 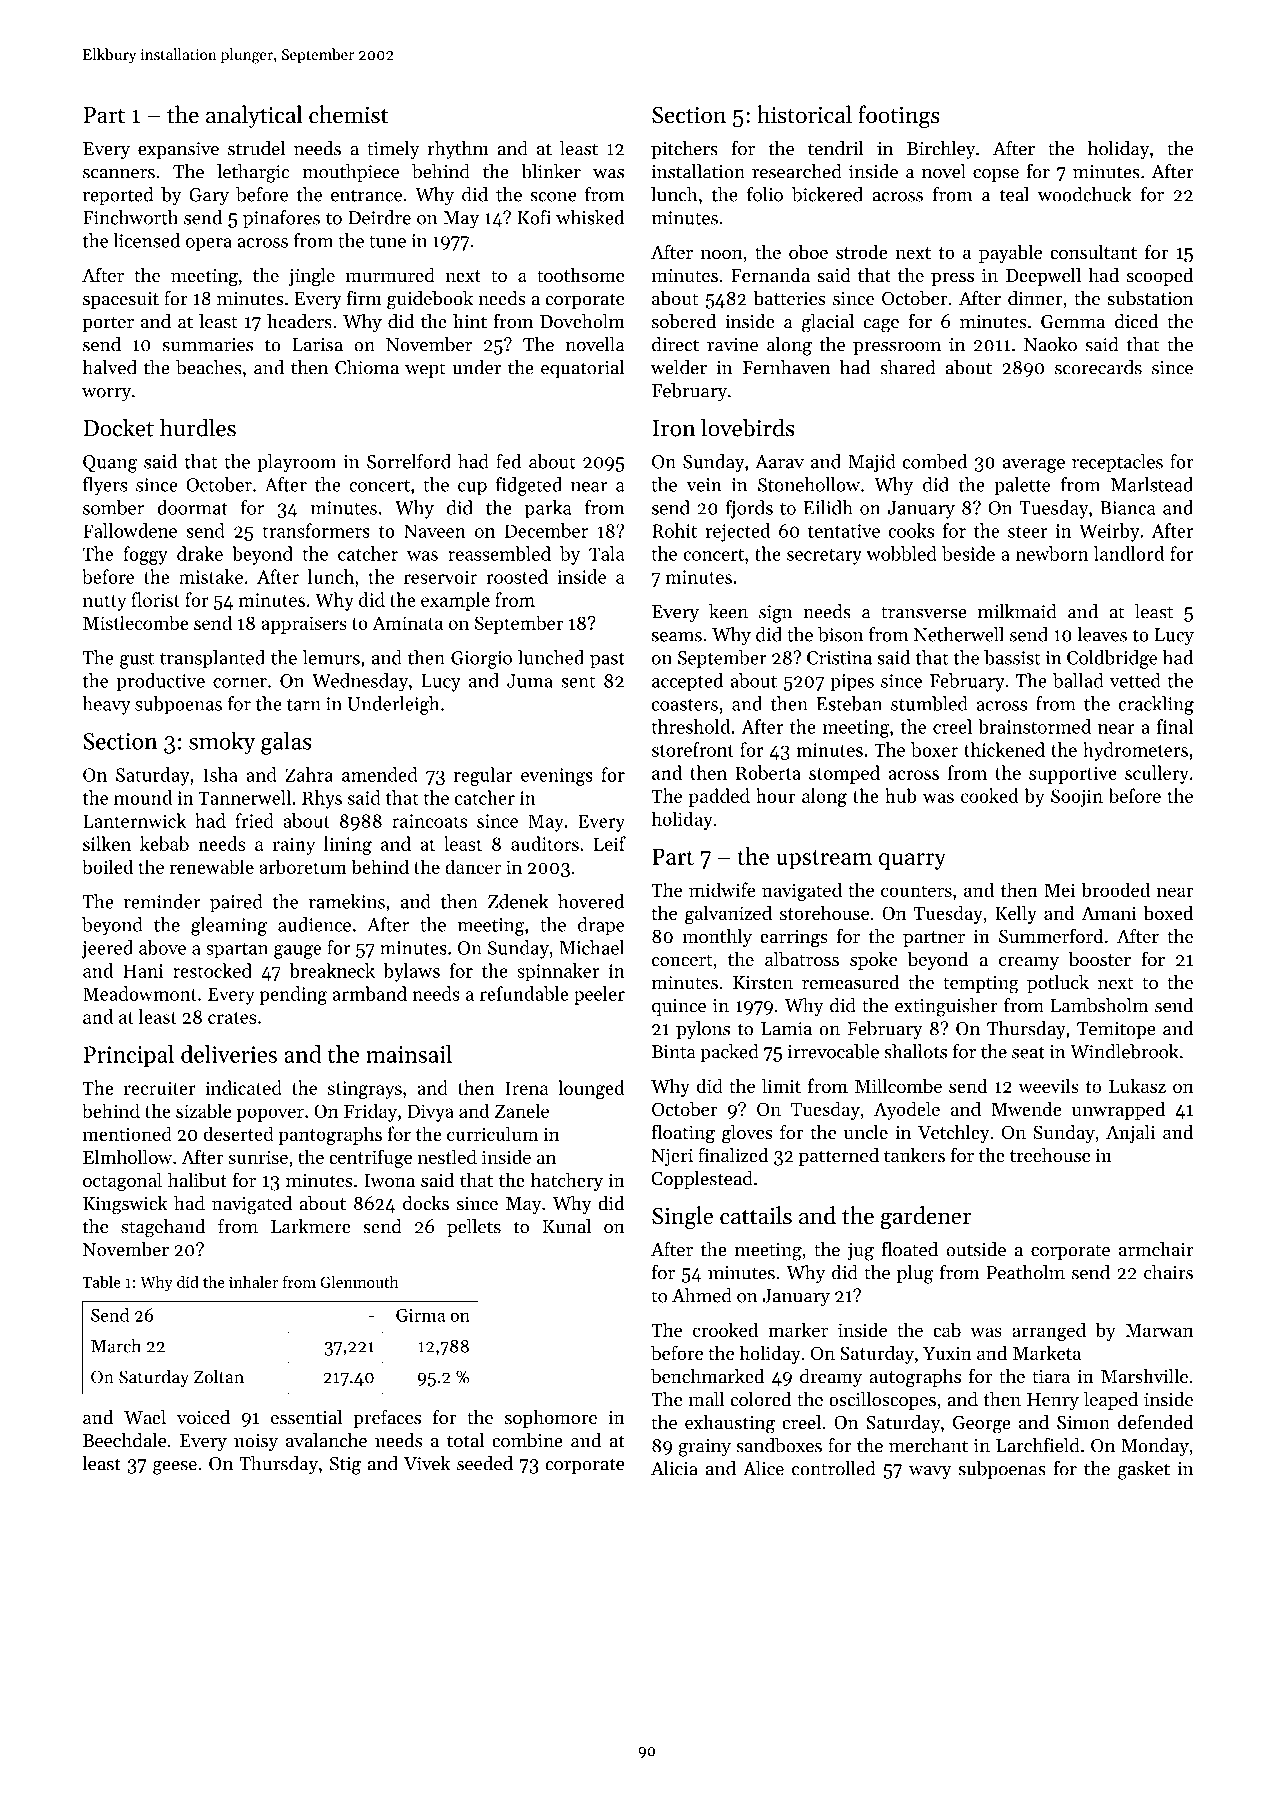 I want to click on boiled, so click(x=107, y=866).
